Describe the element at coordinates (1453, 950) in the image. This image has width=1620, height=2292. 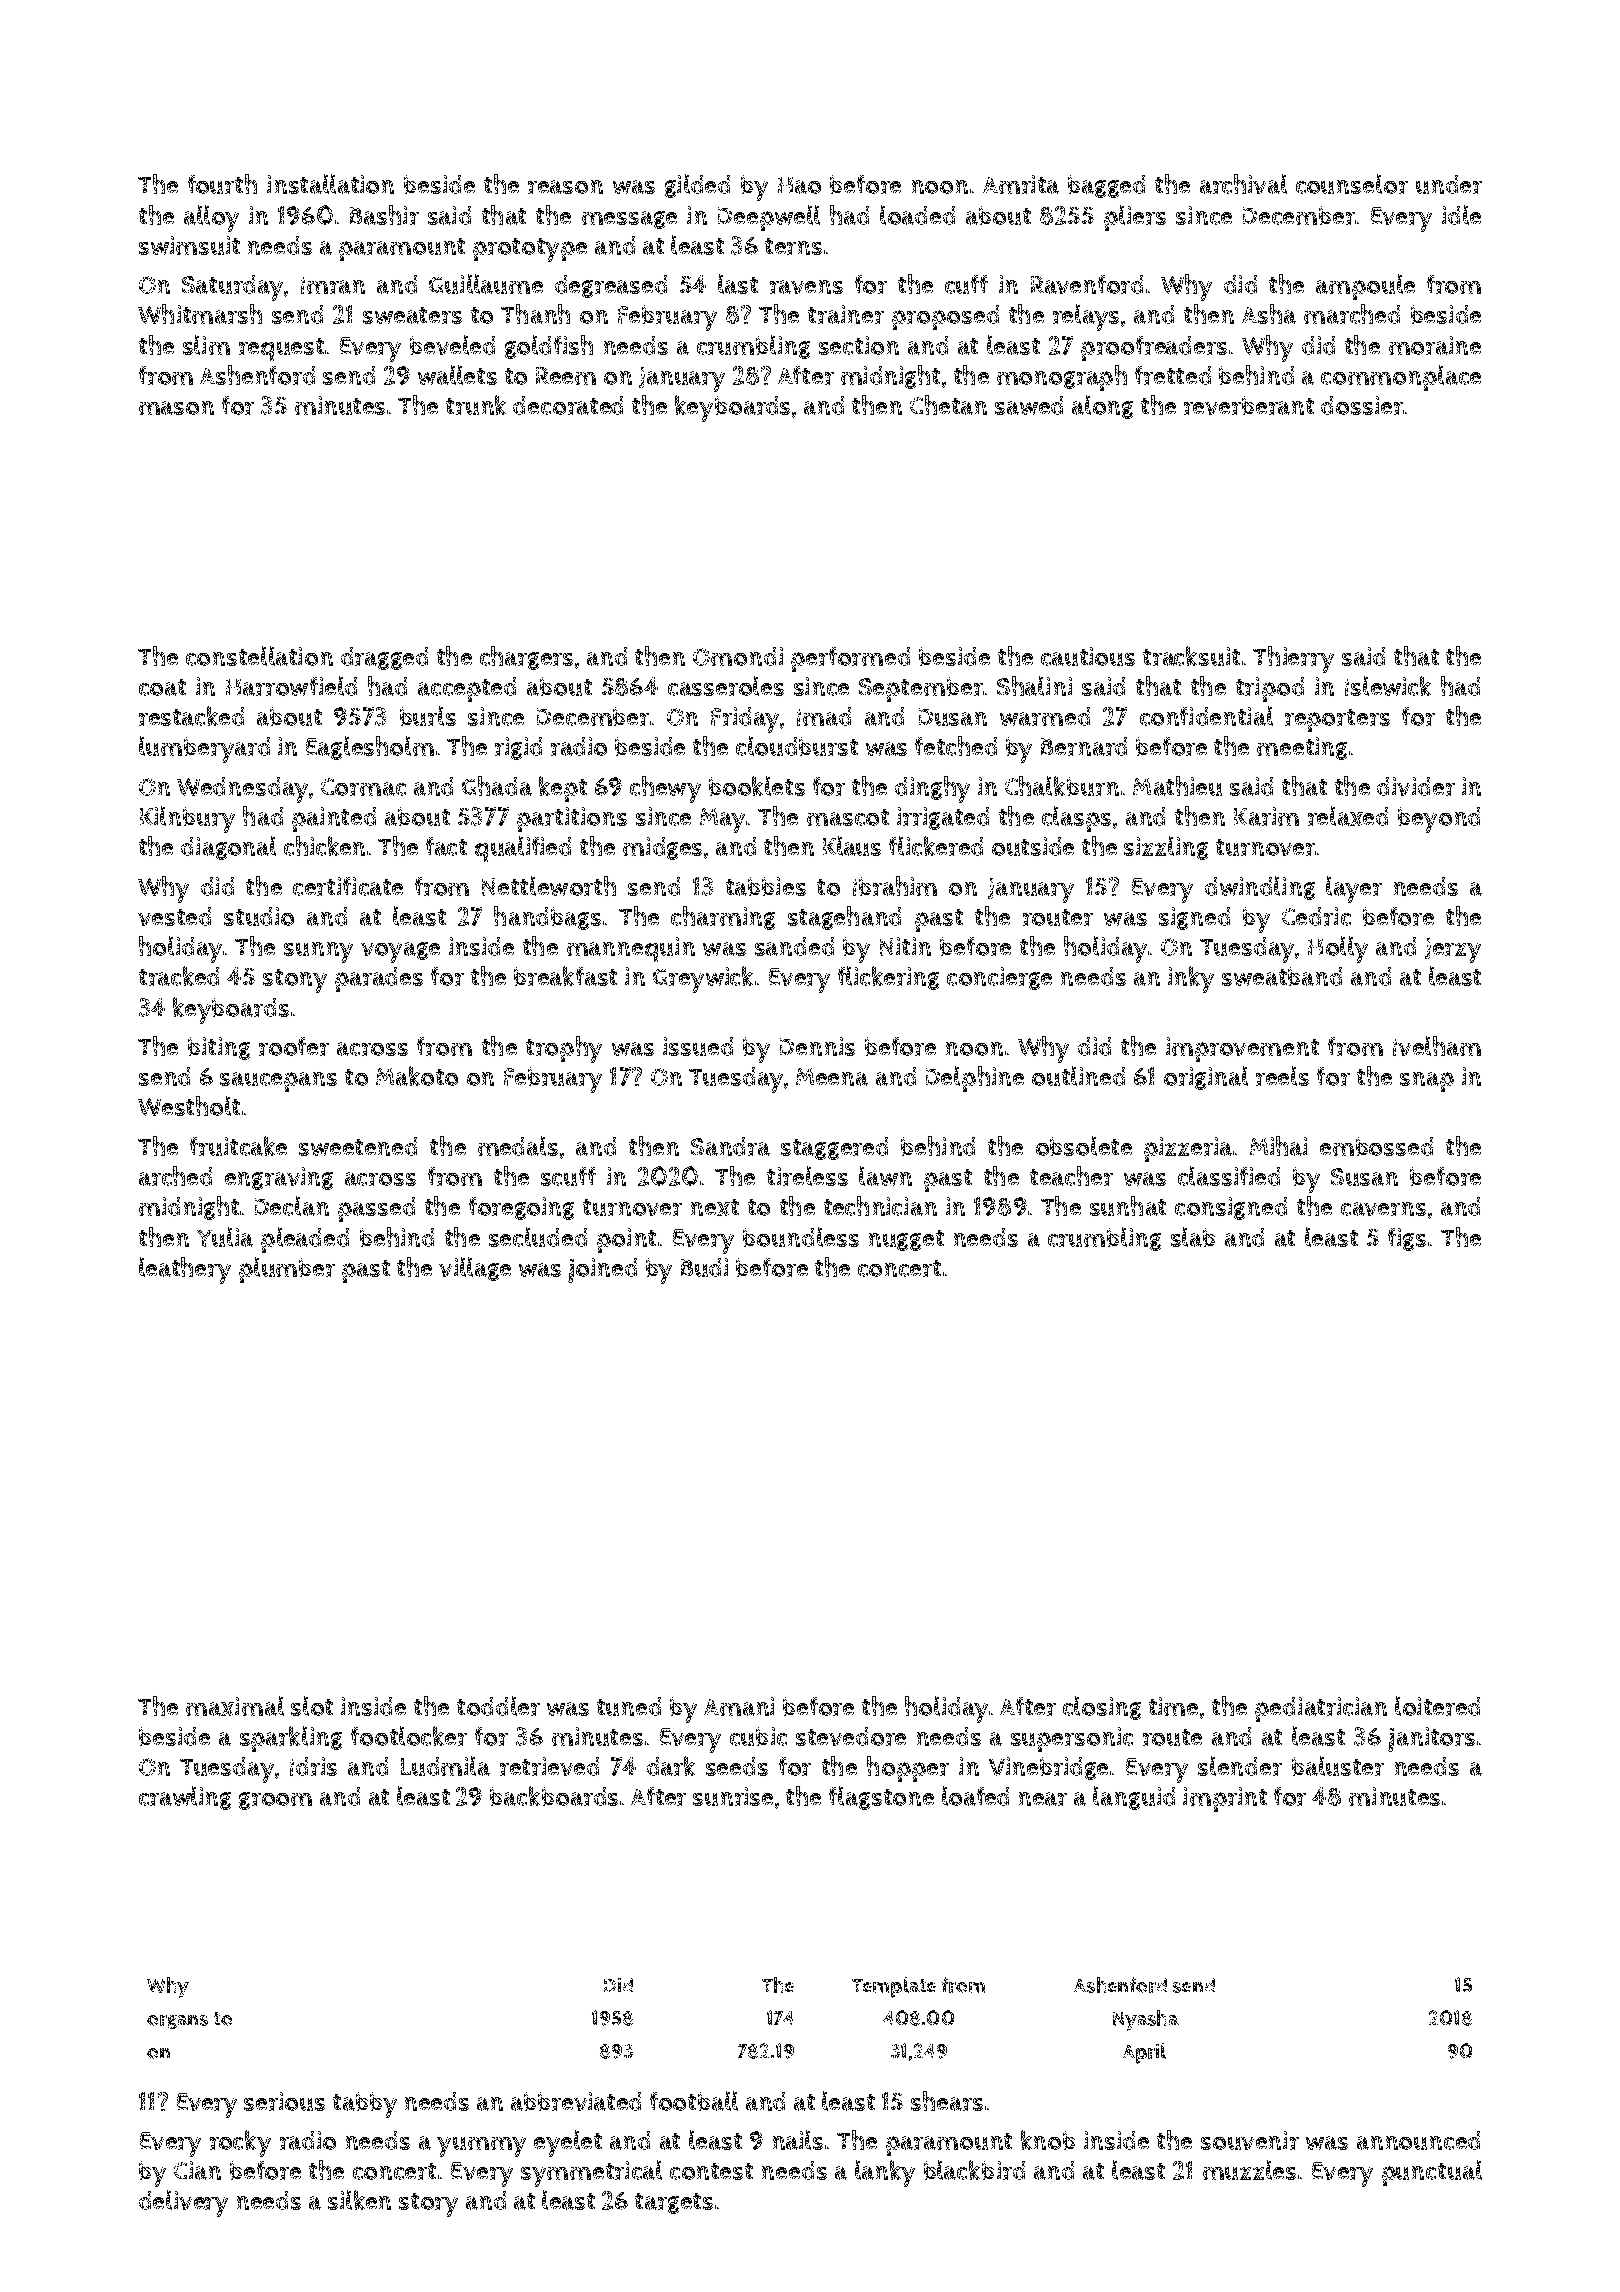
I see `Jerzy` at that location.
